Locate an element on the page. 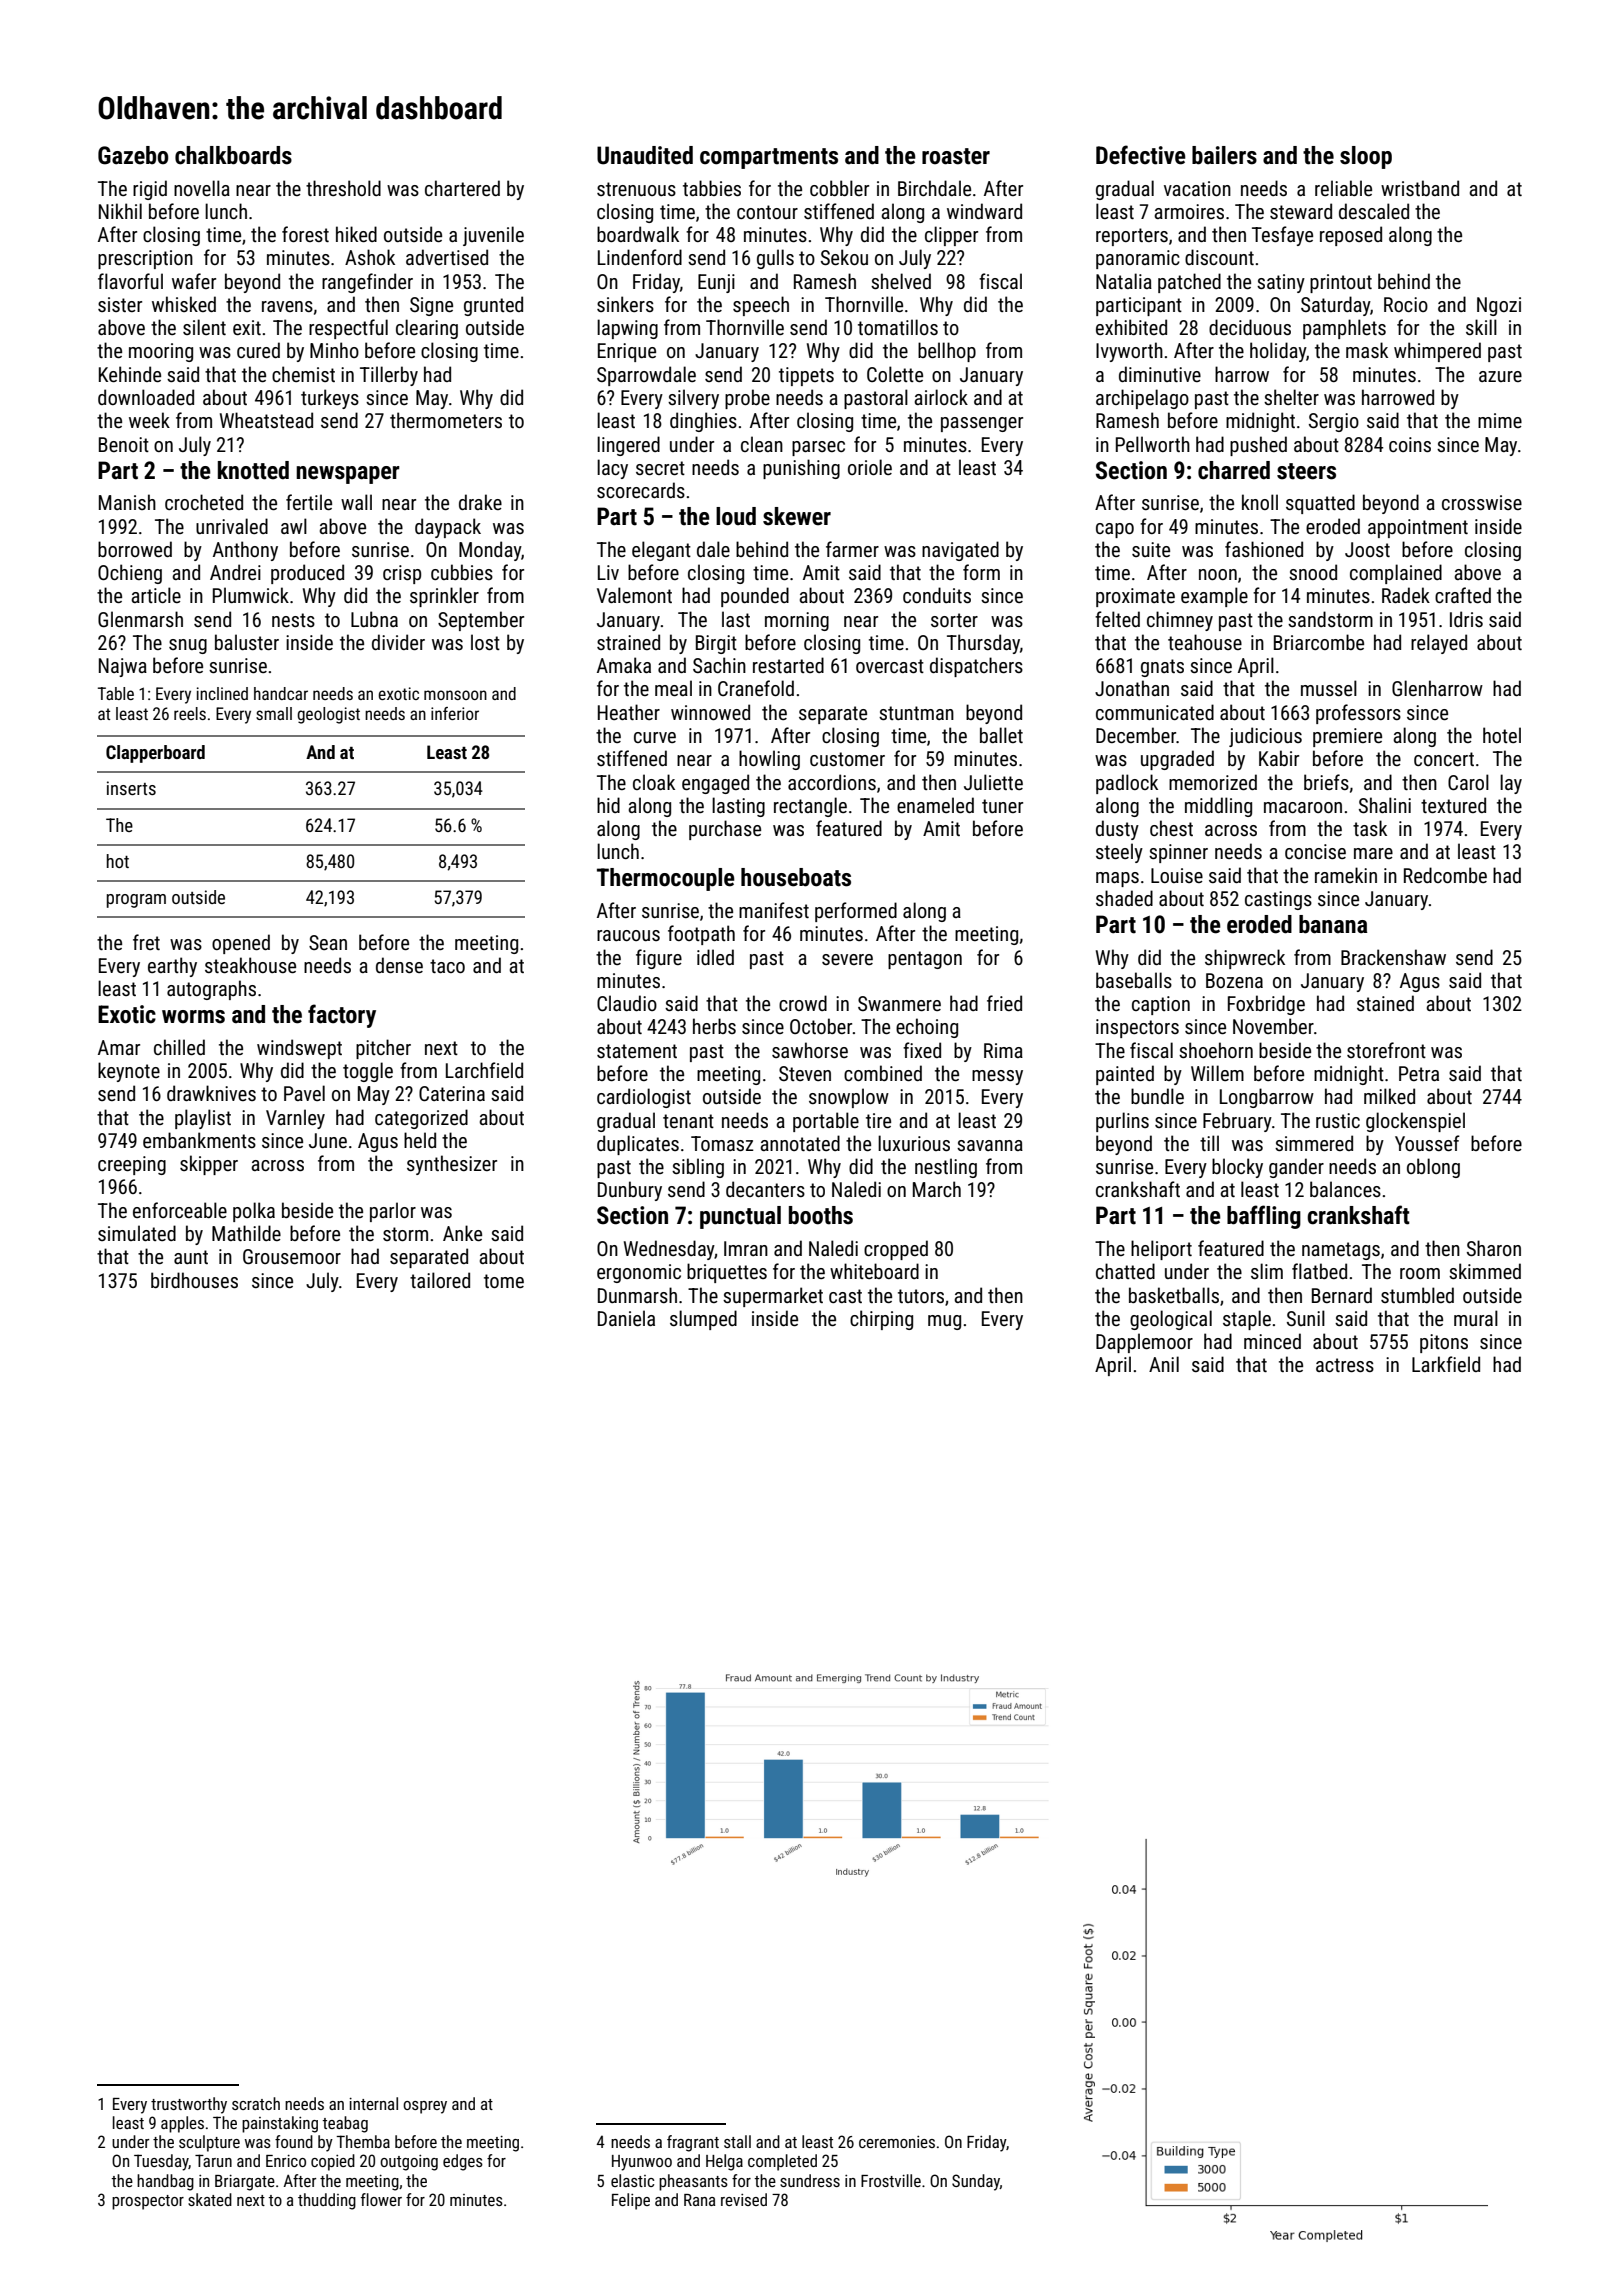  tailored is located at coordinates (440, 1280).
